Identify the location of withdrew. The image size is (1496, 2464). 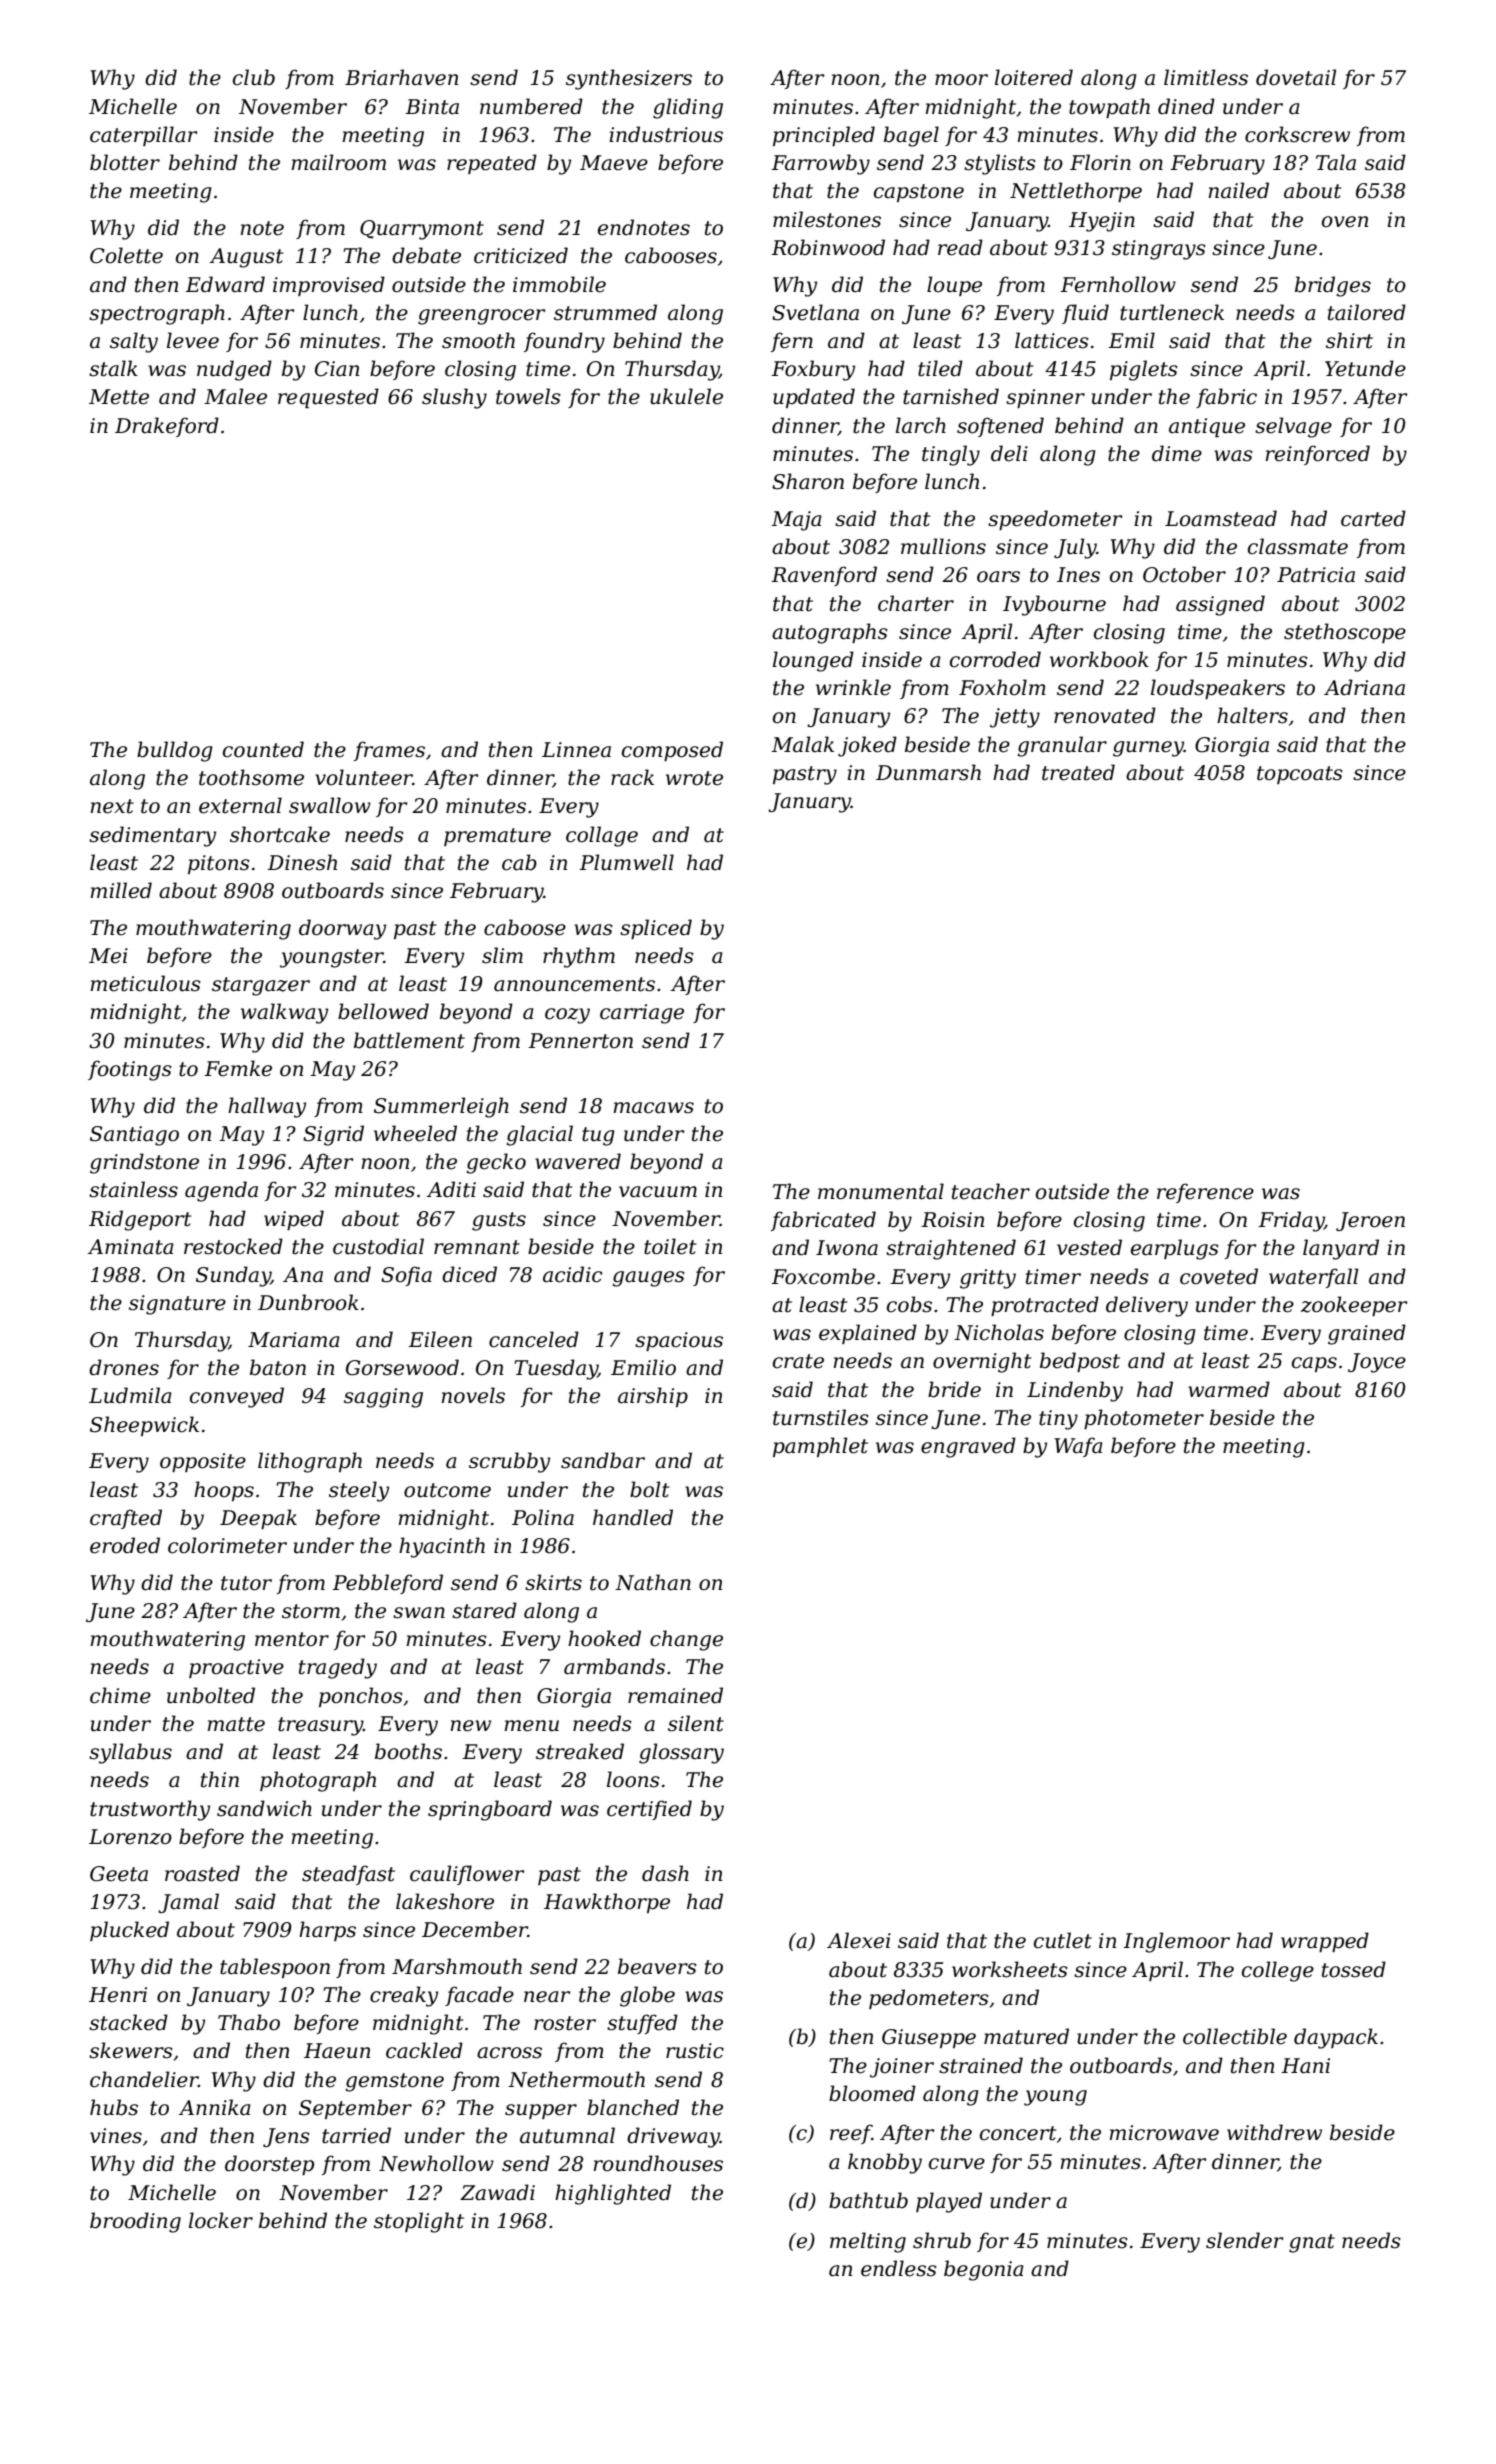
(1274, 2132).
